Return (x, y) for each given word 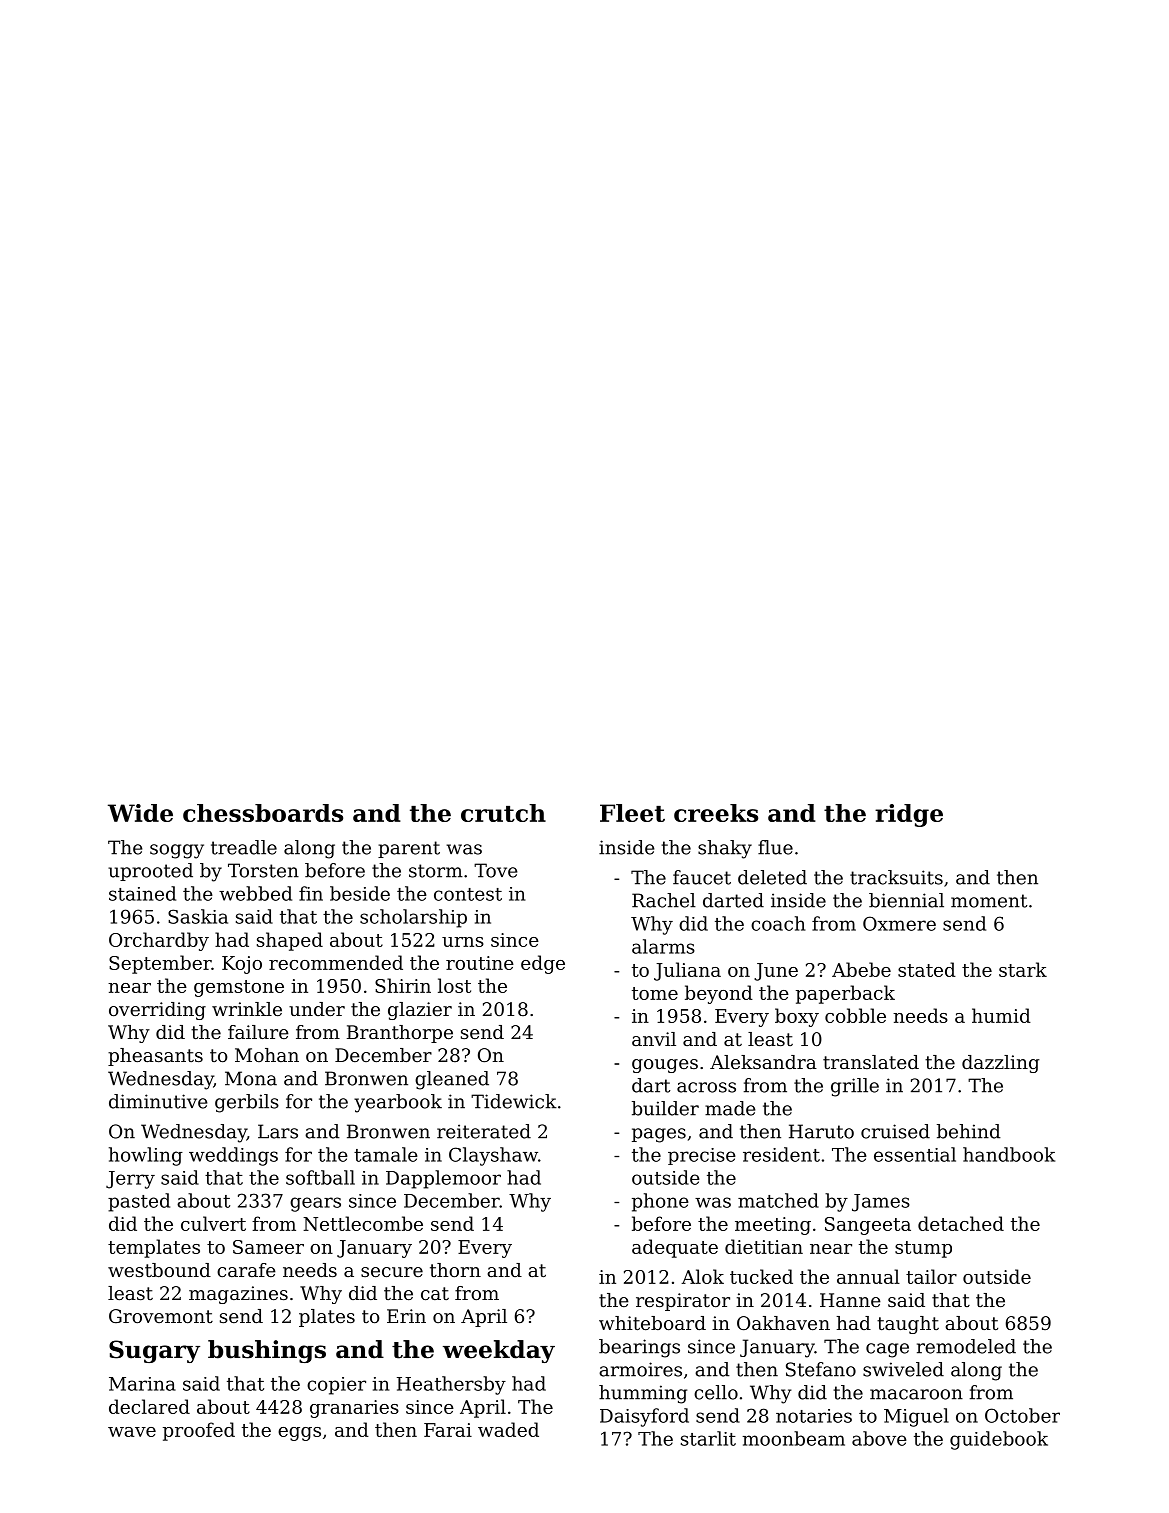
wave (132, 1432)
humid (1001, 1015)
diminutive (158, 1101)
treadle (244, 847)
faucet (702, 877)
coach (778, 923)
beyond (719, 994)
